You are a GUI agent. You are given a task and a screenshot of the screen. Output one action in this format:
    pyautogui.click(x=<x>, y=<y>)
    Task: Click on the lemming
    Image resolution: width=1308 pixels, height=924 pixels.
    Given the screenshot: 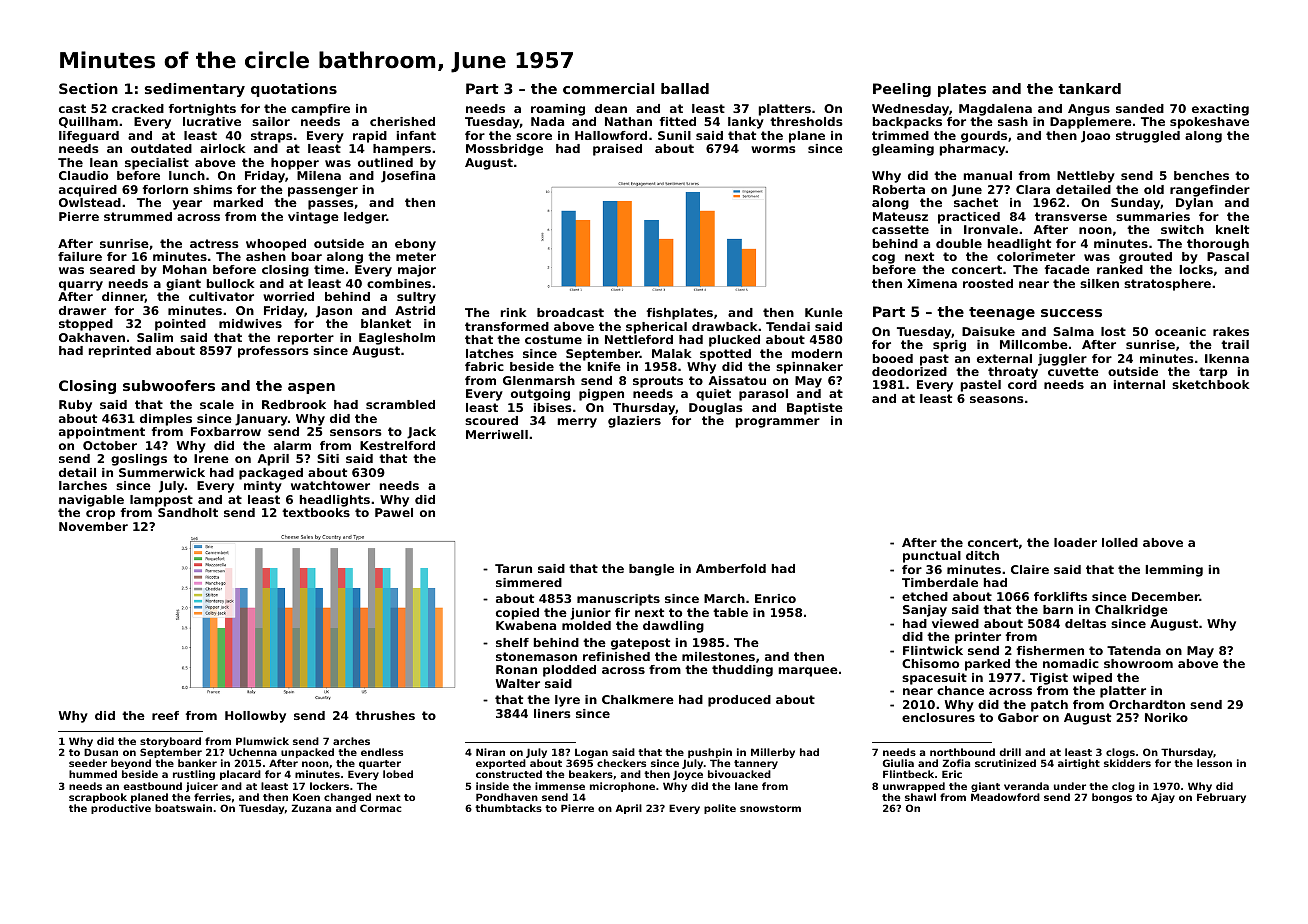 What is the action you would take?
    pyautogui.click(x=1174, y=571)
